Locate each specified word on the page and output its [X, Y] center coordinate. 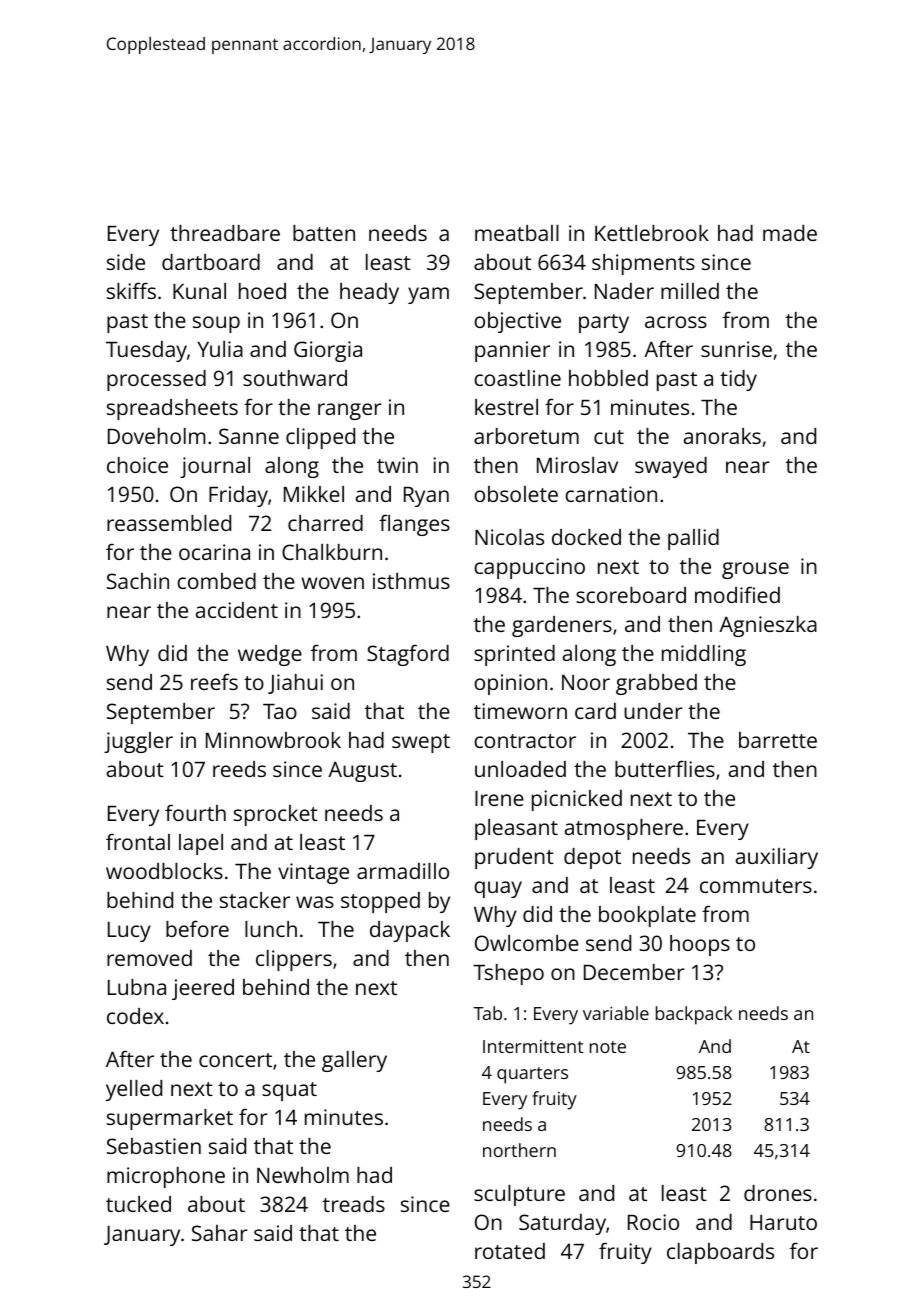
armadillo [403, 871]
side [126, 262]
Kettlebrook [652, 233]
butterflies [665, 768]
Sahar [219, 1233]
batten [324, 233]
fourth [195, 812]
